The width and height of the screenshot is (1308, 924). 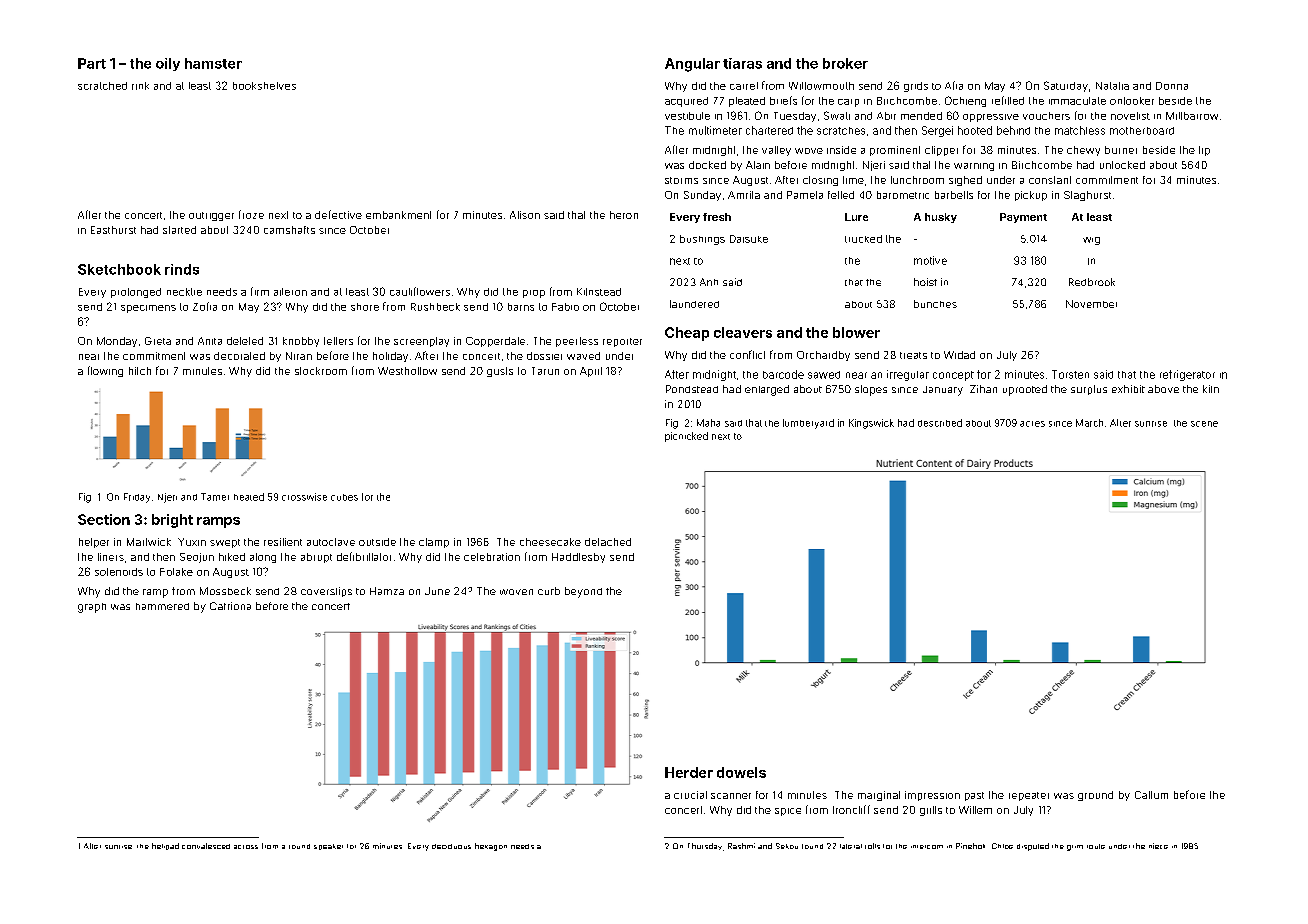 I want to click on picnicked, so click(x=686, y=437).
